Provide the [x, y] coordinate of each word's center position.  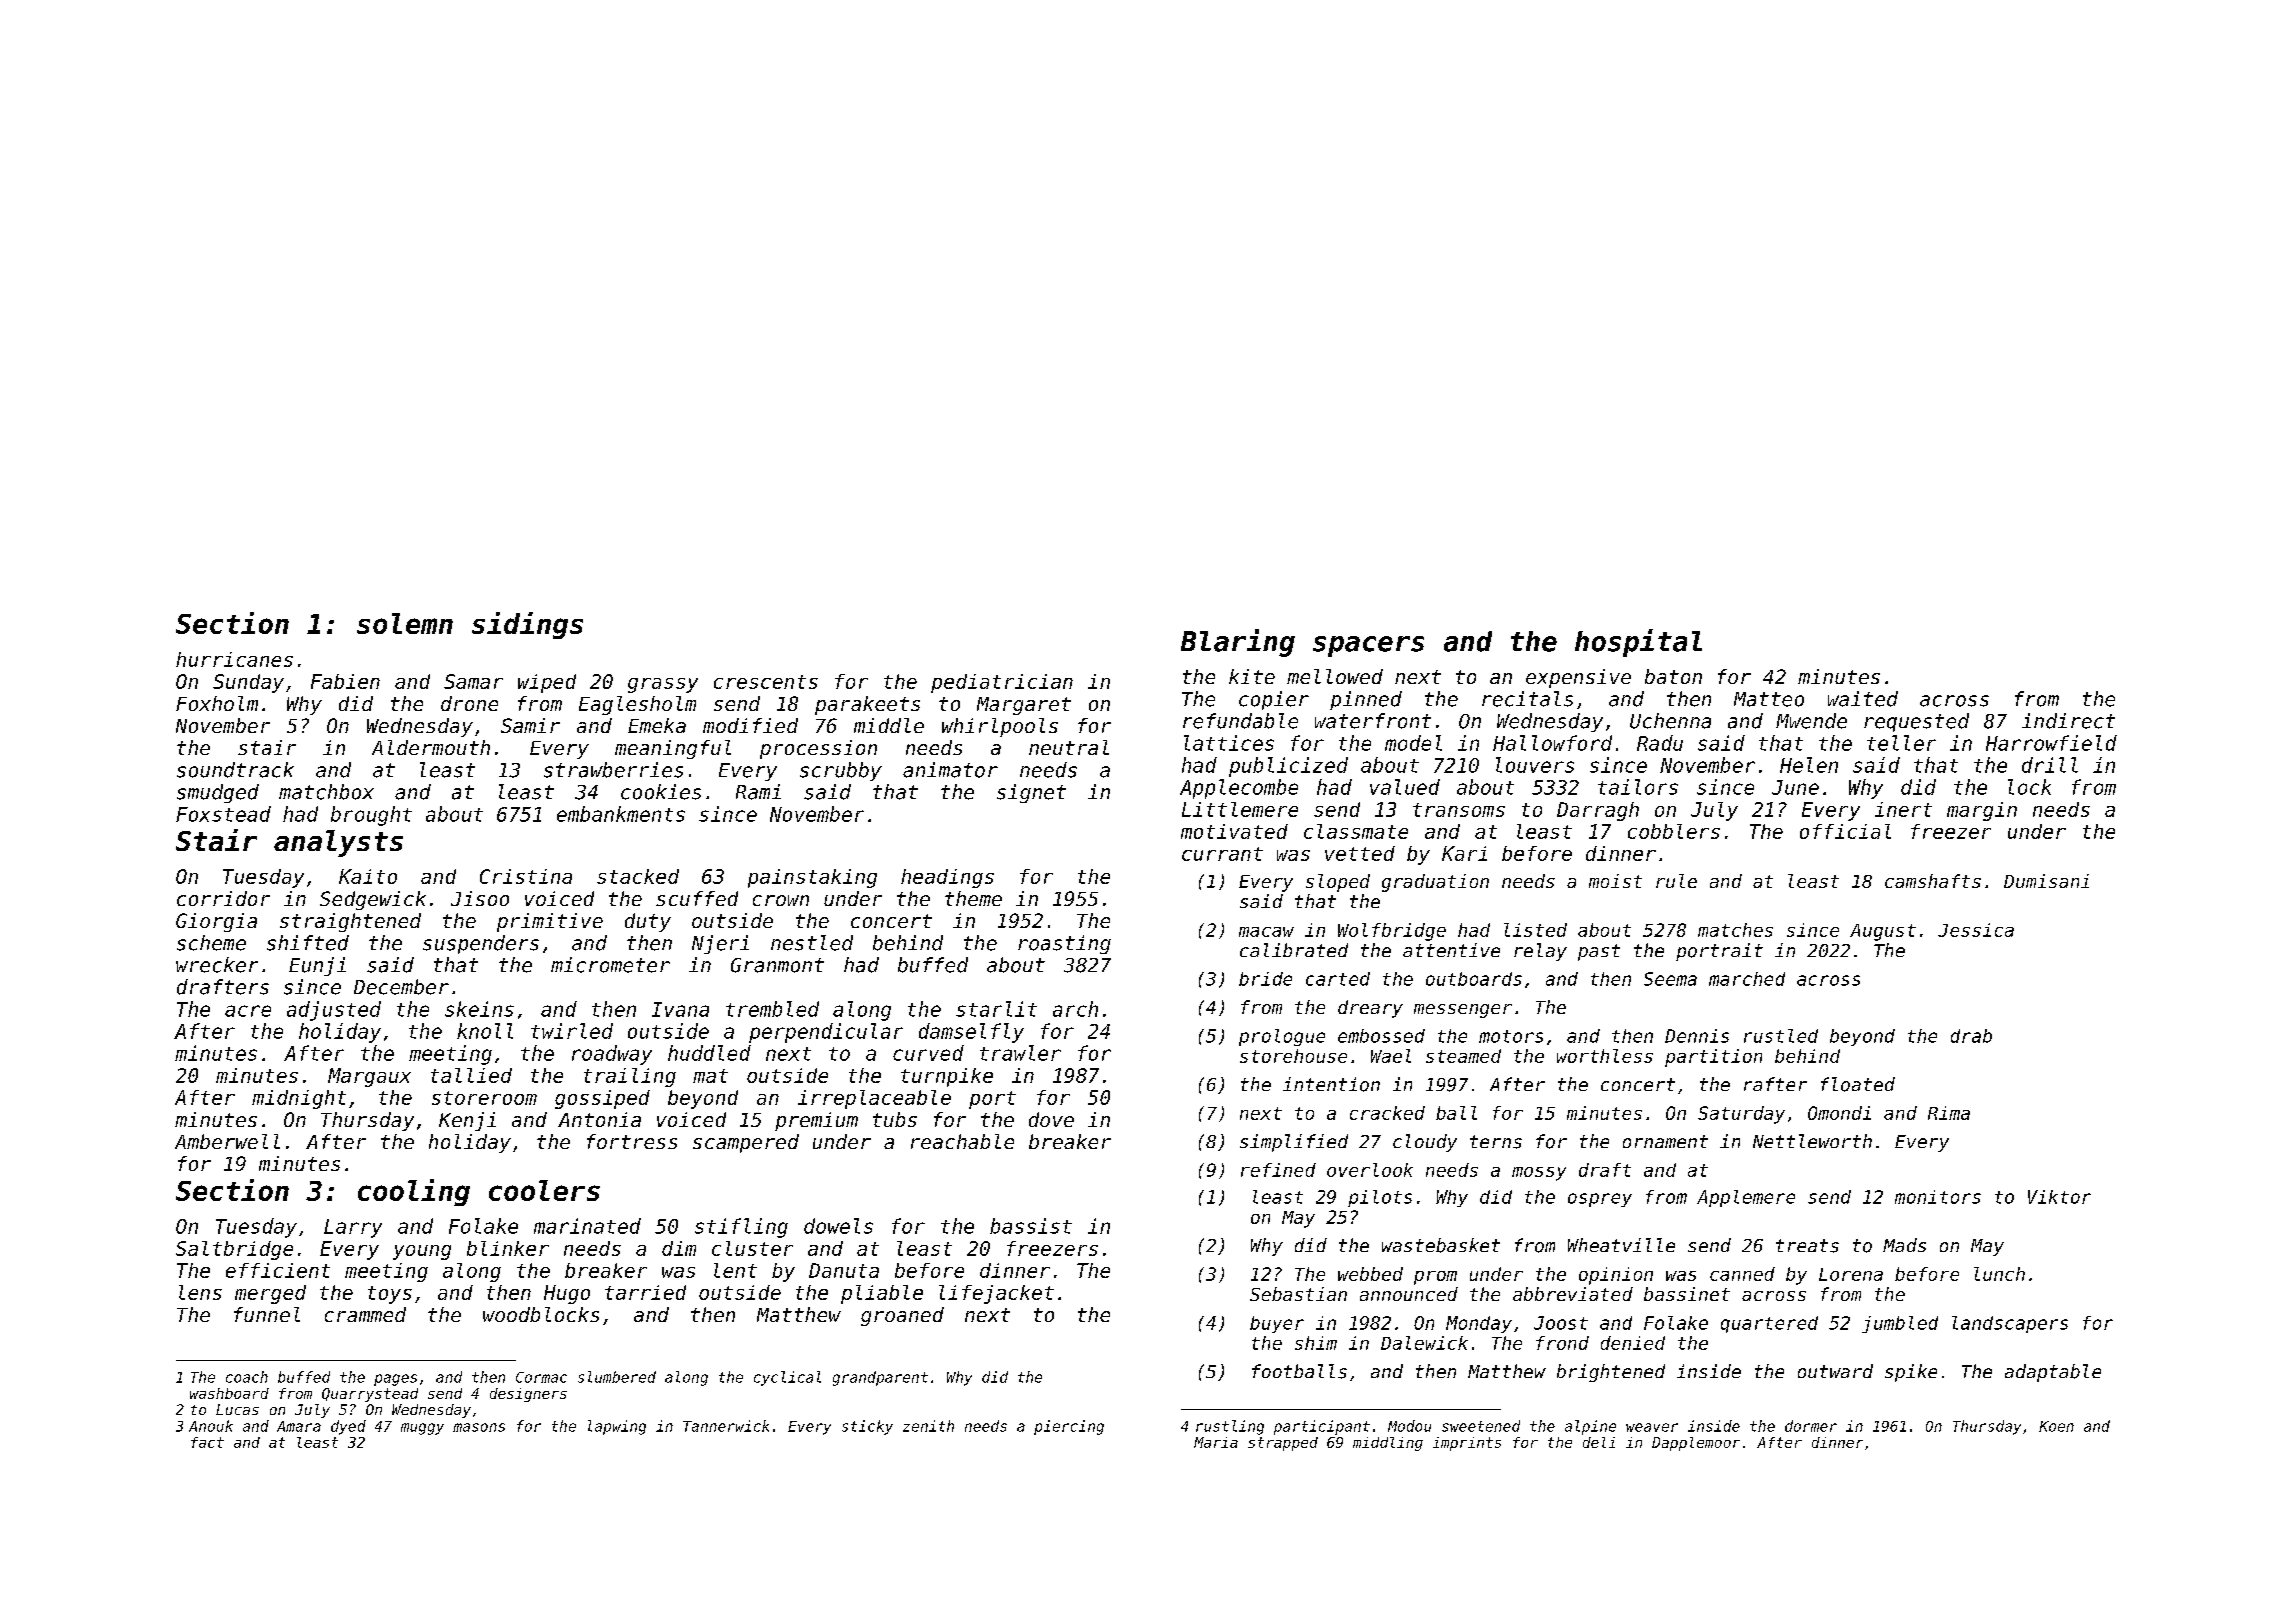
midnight [299, 1099]
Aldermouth [431, 747]
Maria [1216, 1442]
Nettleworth [1812, 1141]
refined [1278, 1170]
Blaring [1238, 643]
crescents [766, 682]
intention [1331, 1084]
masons [479, 1427]
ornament [1665, 1141]
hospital [1638, 643]
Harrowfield [2051, 743]
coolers [544, 1190]
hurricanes [234, 659]
